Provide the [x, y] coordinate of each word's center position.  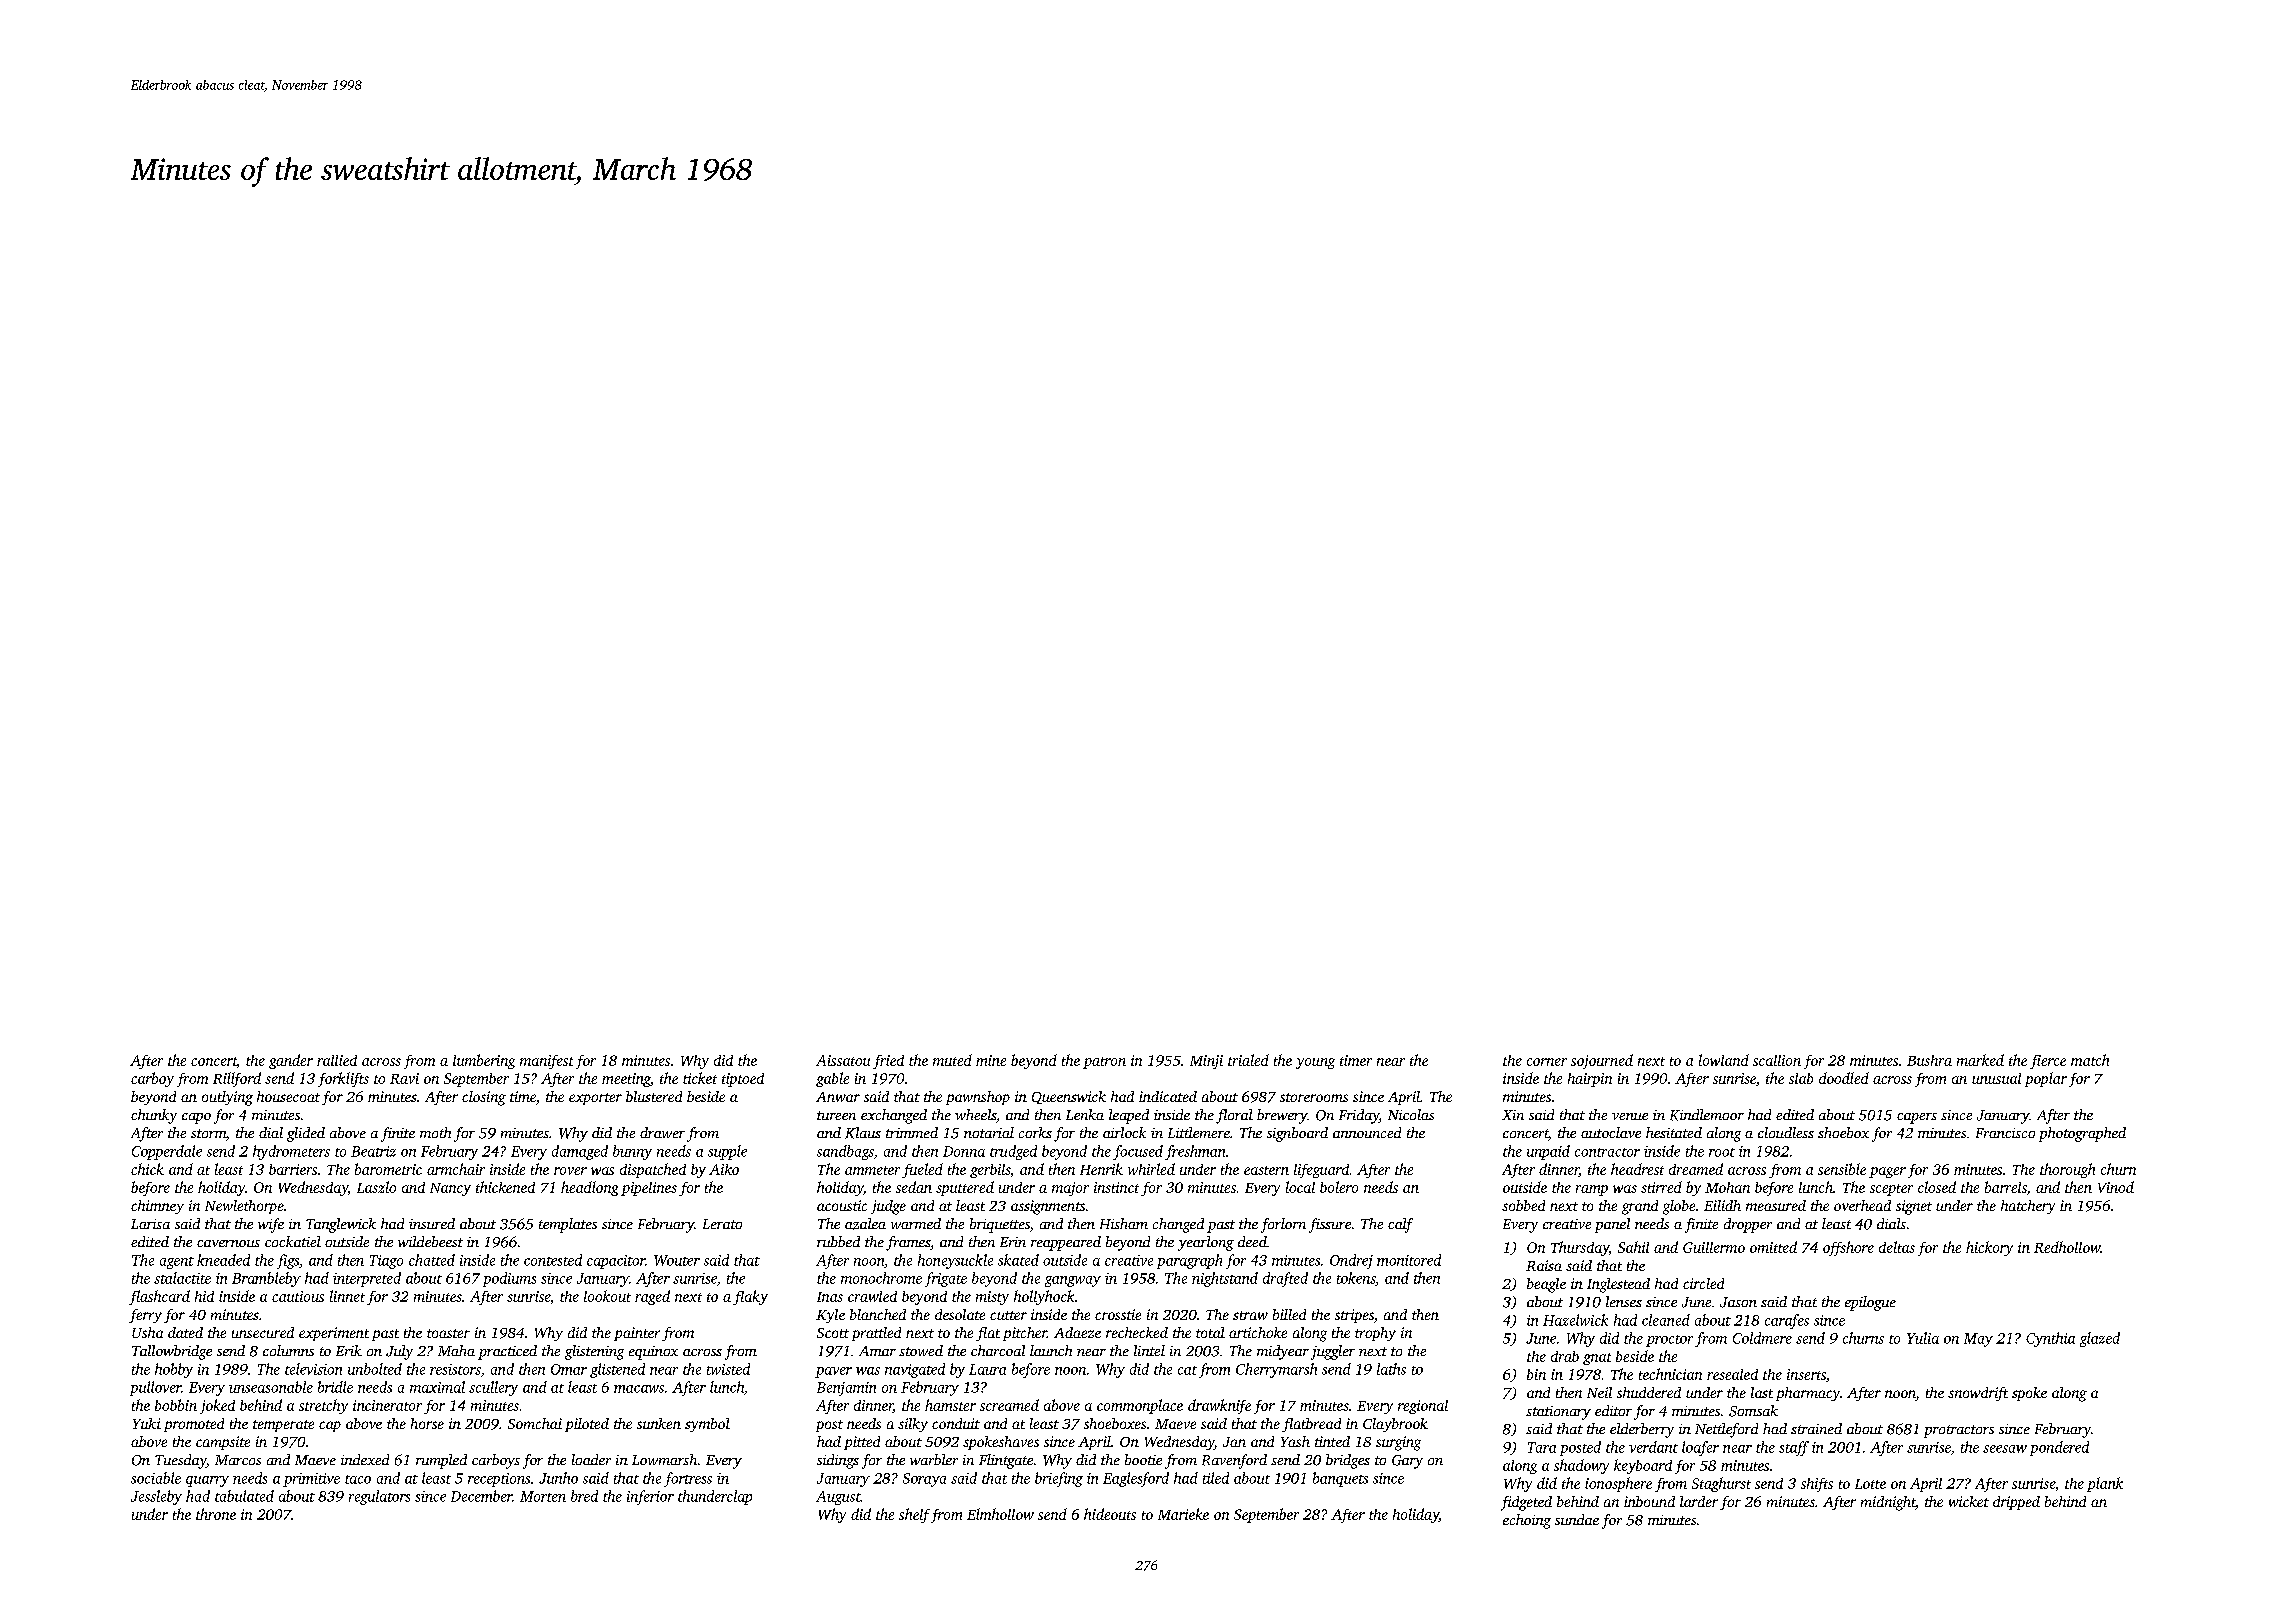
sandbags [845, 1152]
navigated [915, 1370]
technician [1670, 1374]
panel [1612, 1225]
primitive [311, 1480]
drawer [662, 1132]
